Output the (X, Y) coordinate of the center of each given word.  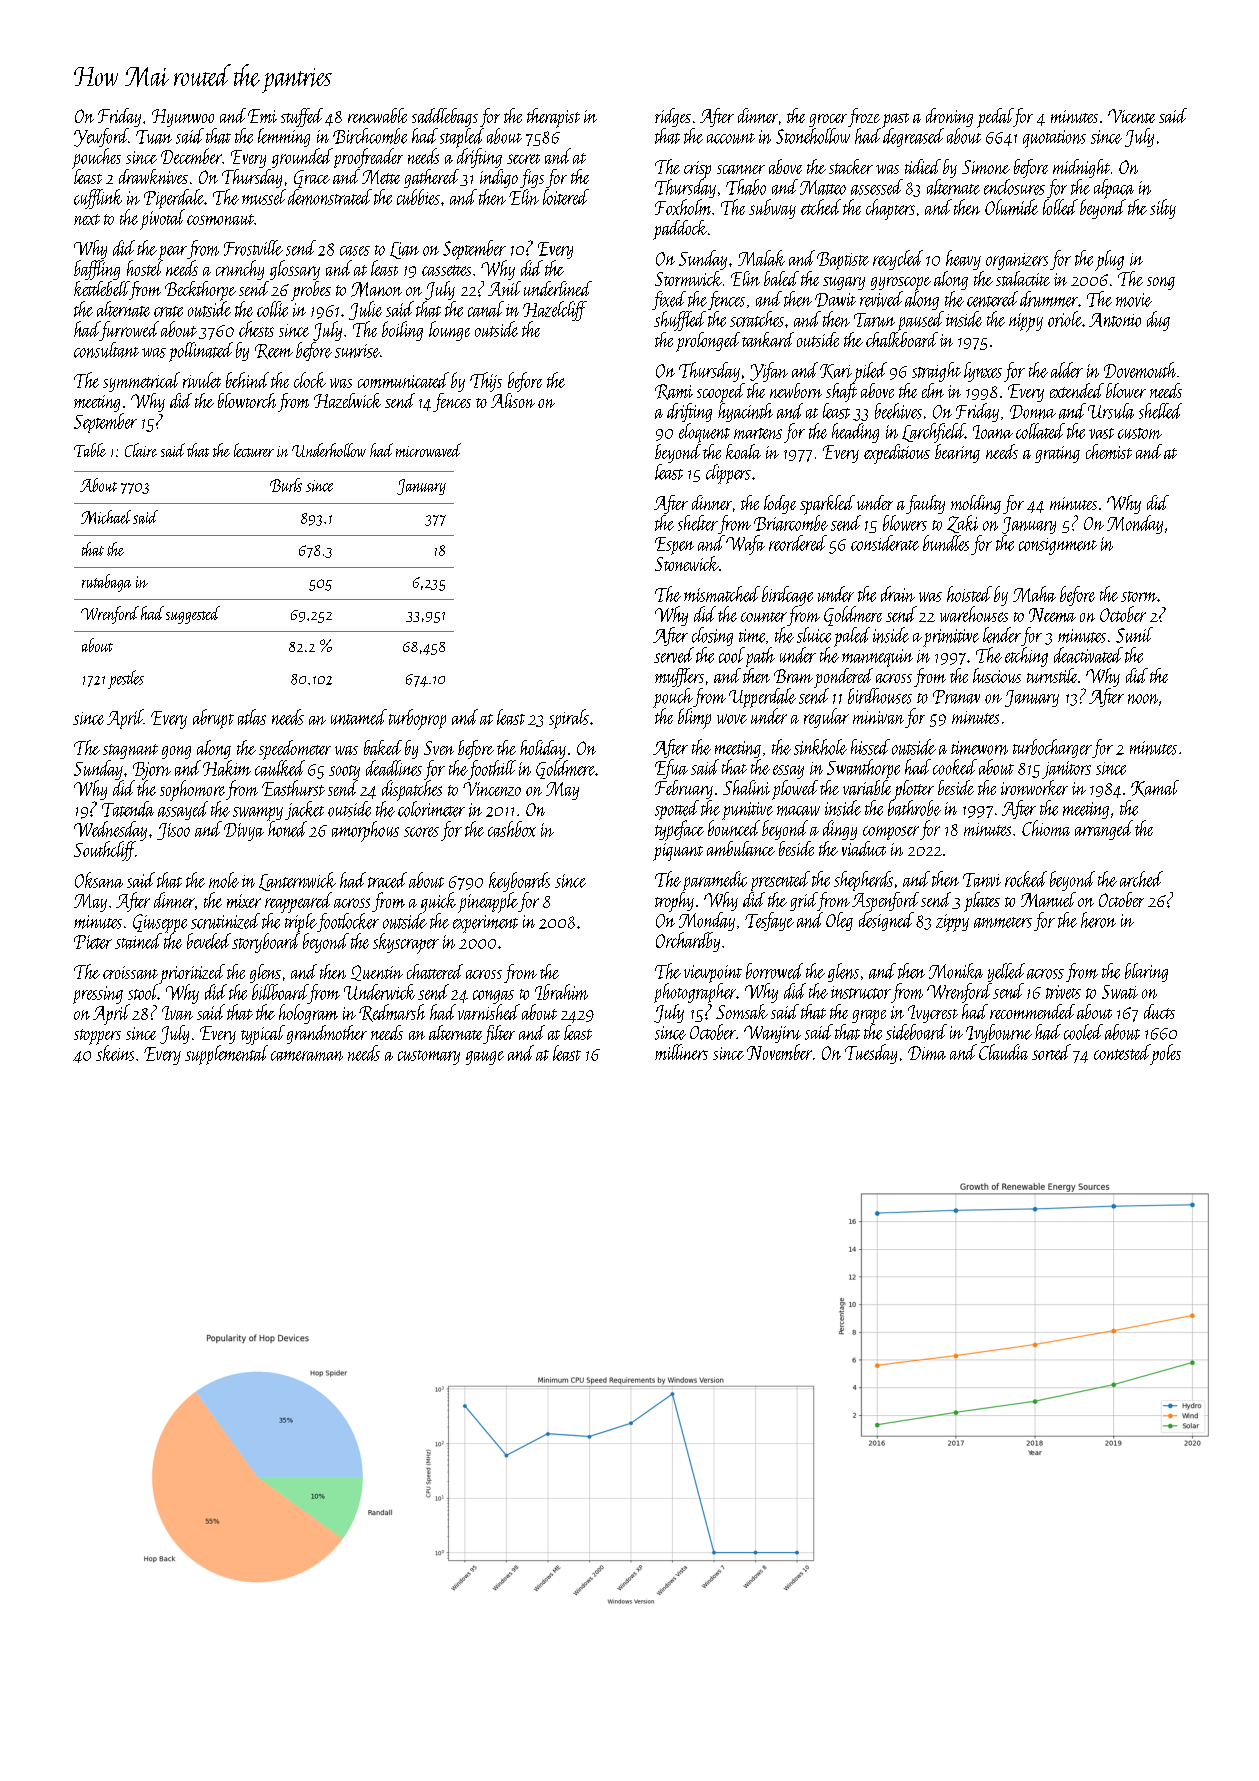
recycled (898, 260)
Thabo (746, 187)
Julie (365, 310)
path (760, 657)
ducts (1159, 1011)
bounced (734, 828)
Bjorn (152, 771)
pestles (126, 679)
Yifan (769, 372)
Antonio (1115, 320)
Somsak (742, 1011)
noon (1143, 699)
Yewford (101, 137)
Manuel (1048, 899)
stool (143, 992)
